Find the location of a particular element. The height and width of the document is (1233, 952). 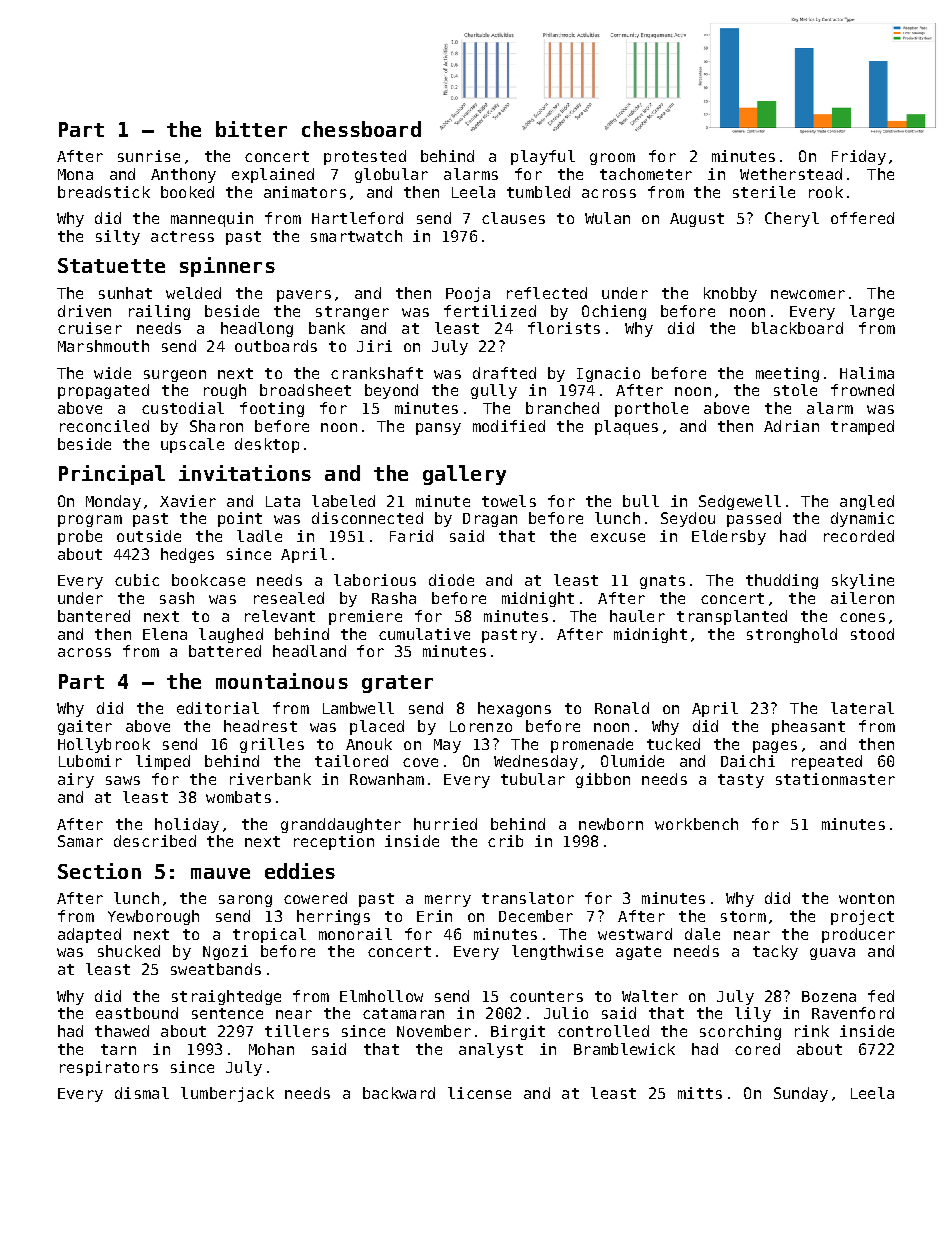

disconnected is located at coordinates (367, 518).
